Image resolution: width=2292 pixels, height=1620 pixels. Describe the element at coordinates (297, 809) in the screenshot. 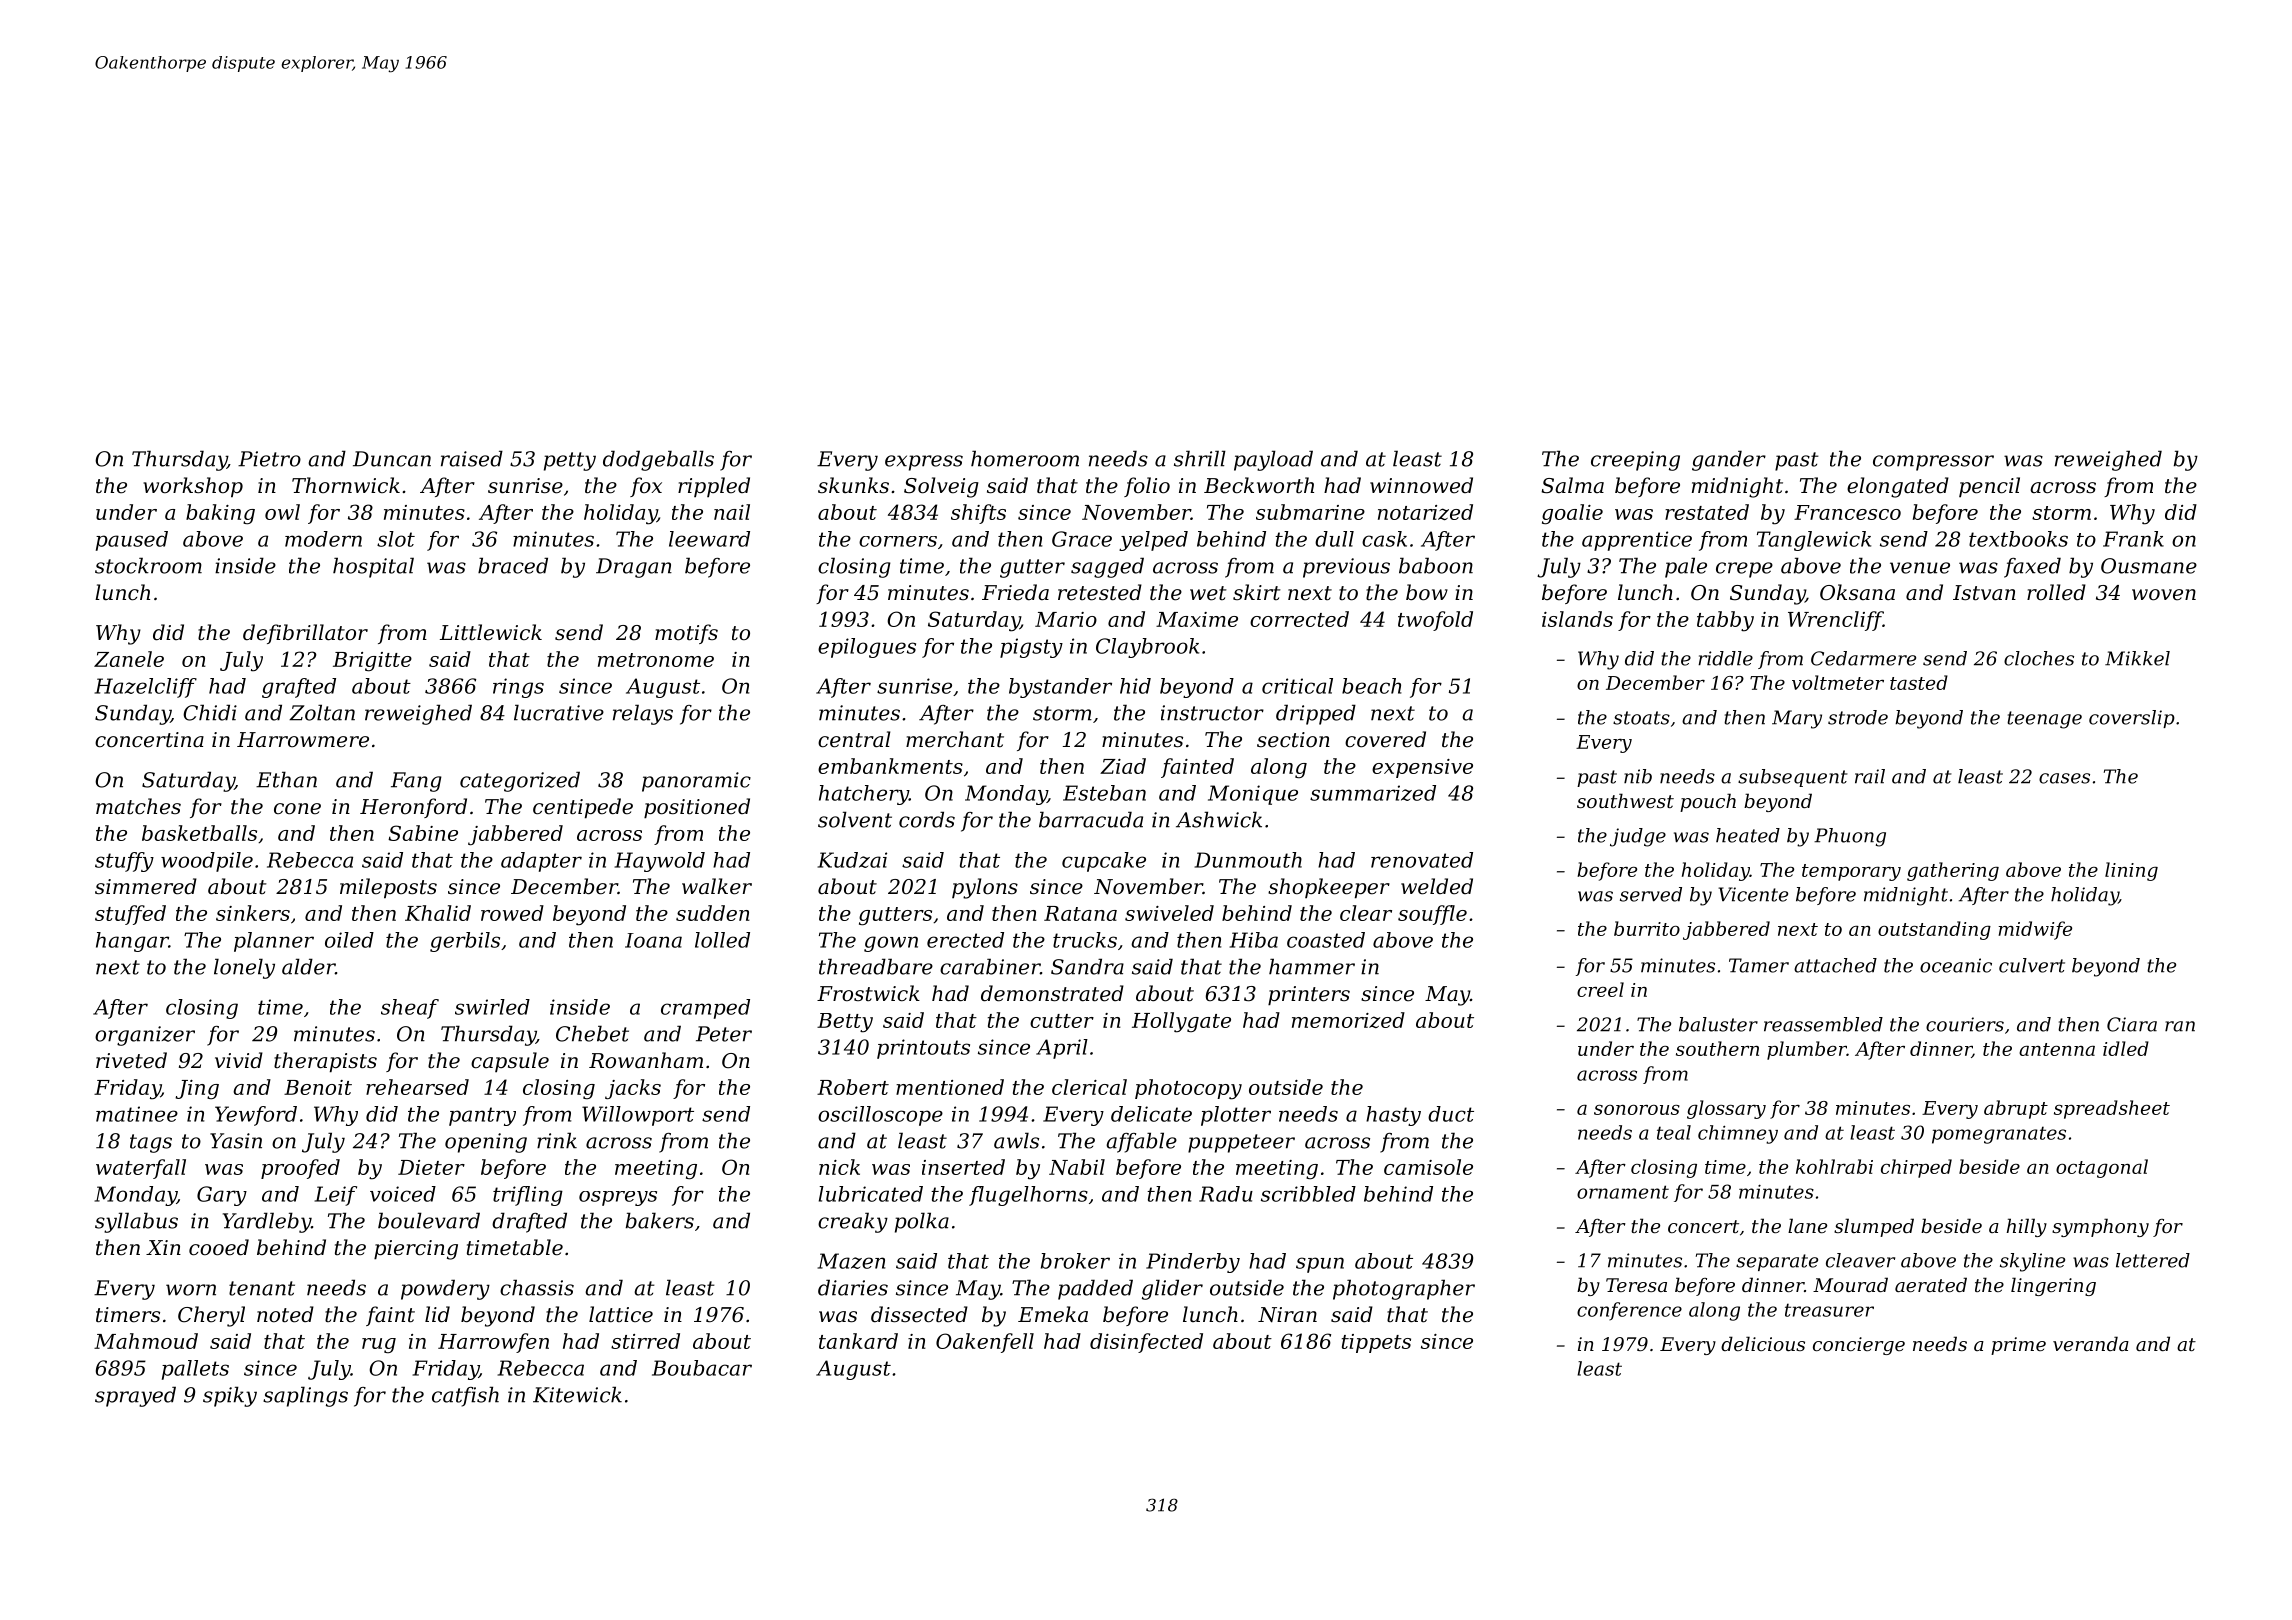

I see `cone` at that location.
